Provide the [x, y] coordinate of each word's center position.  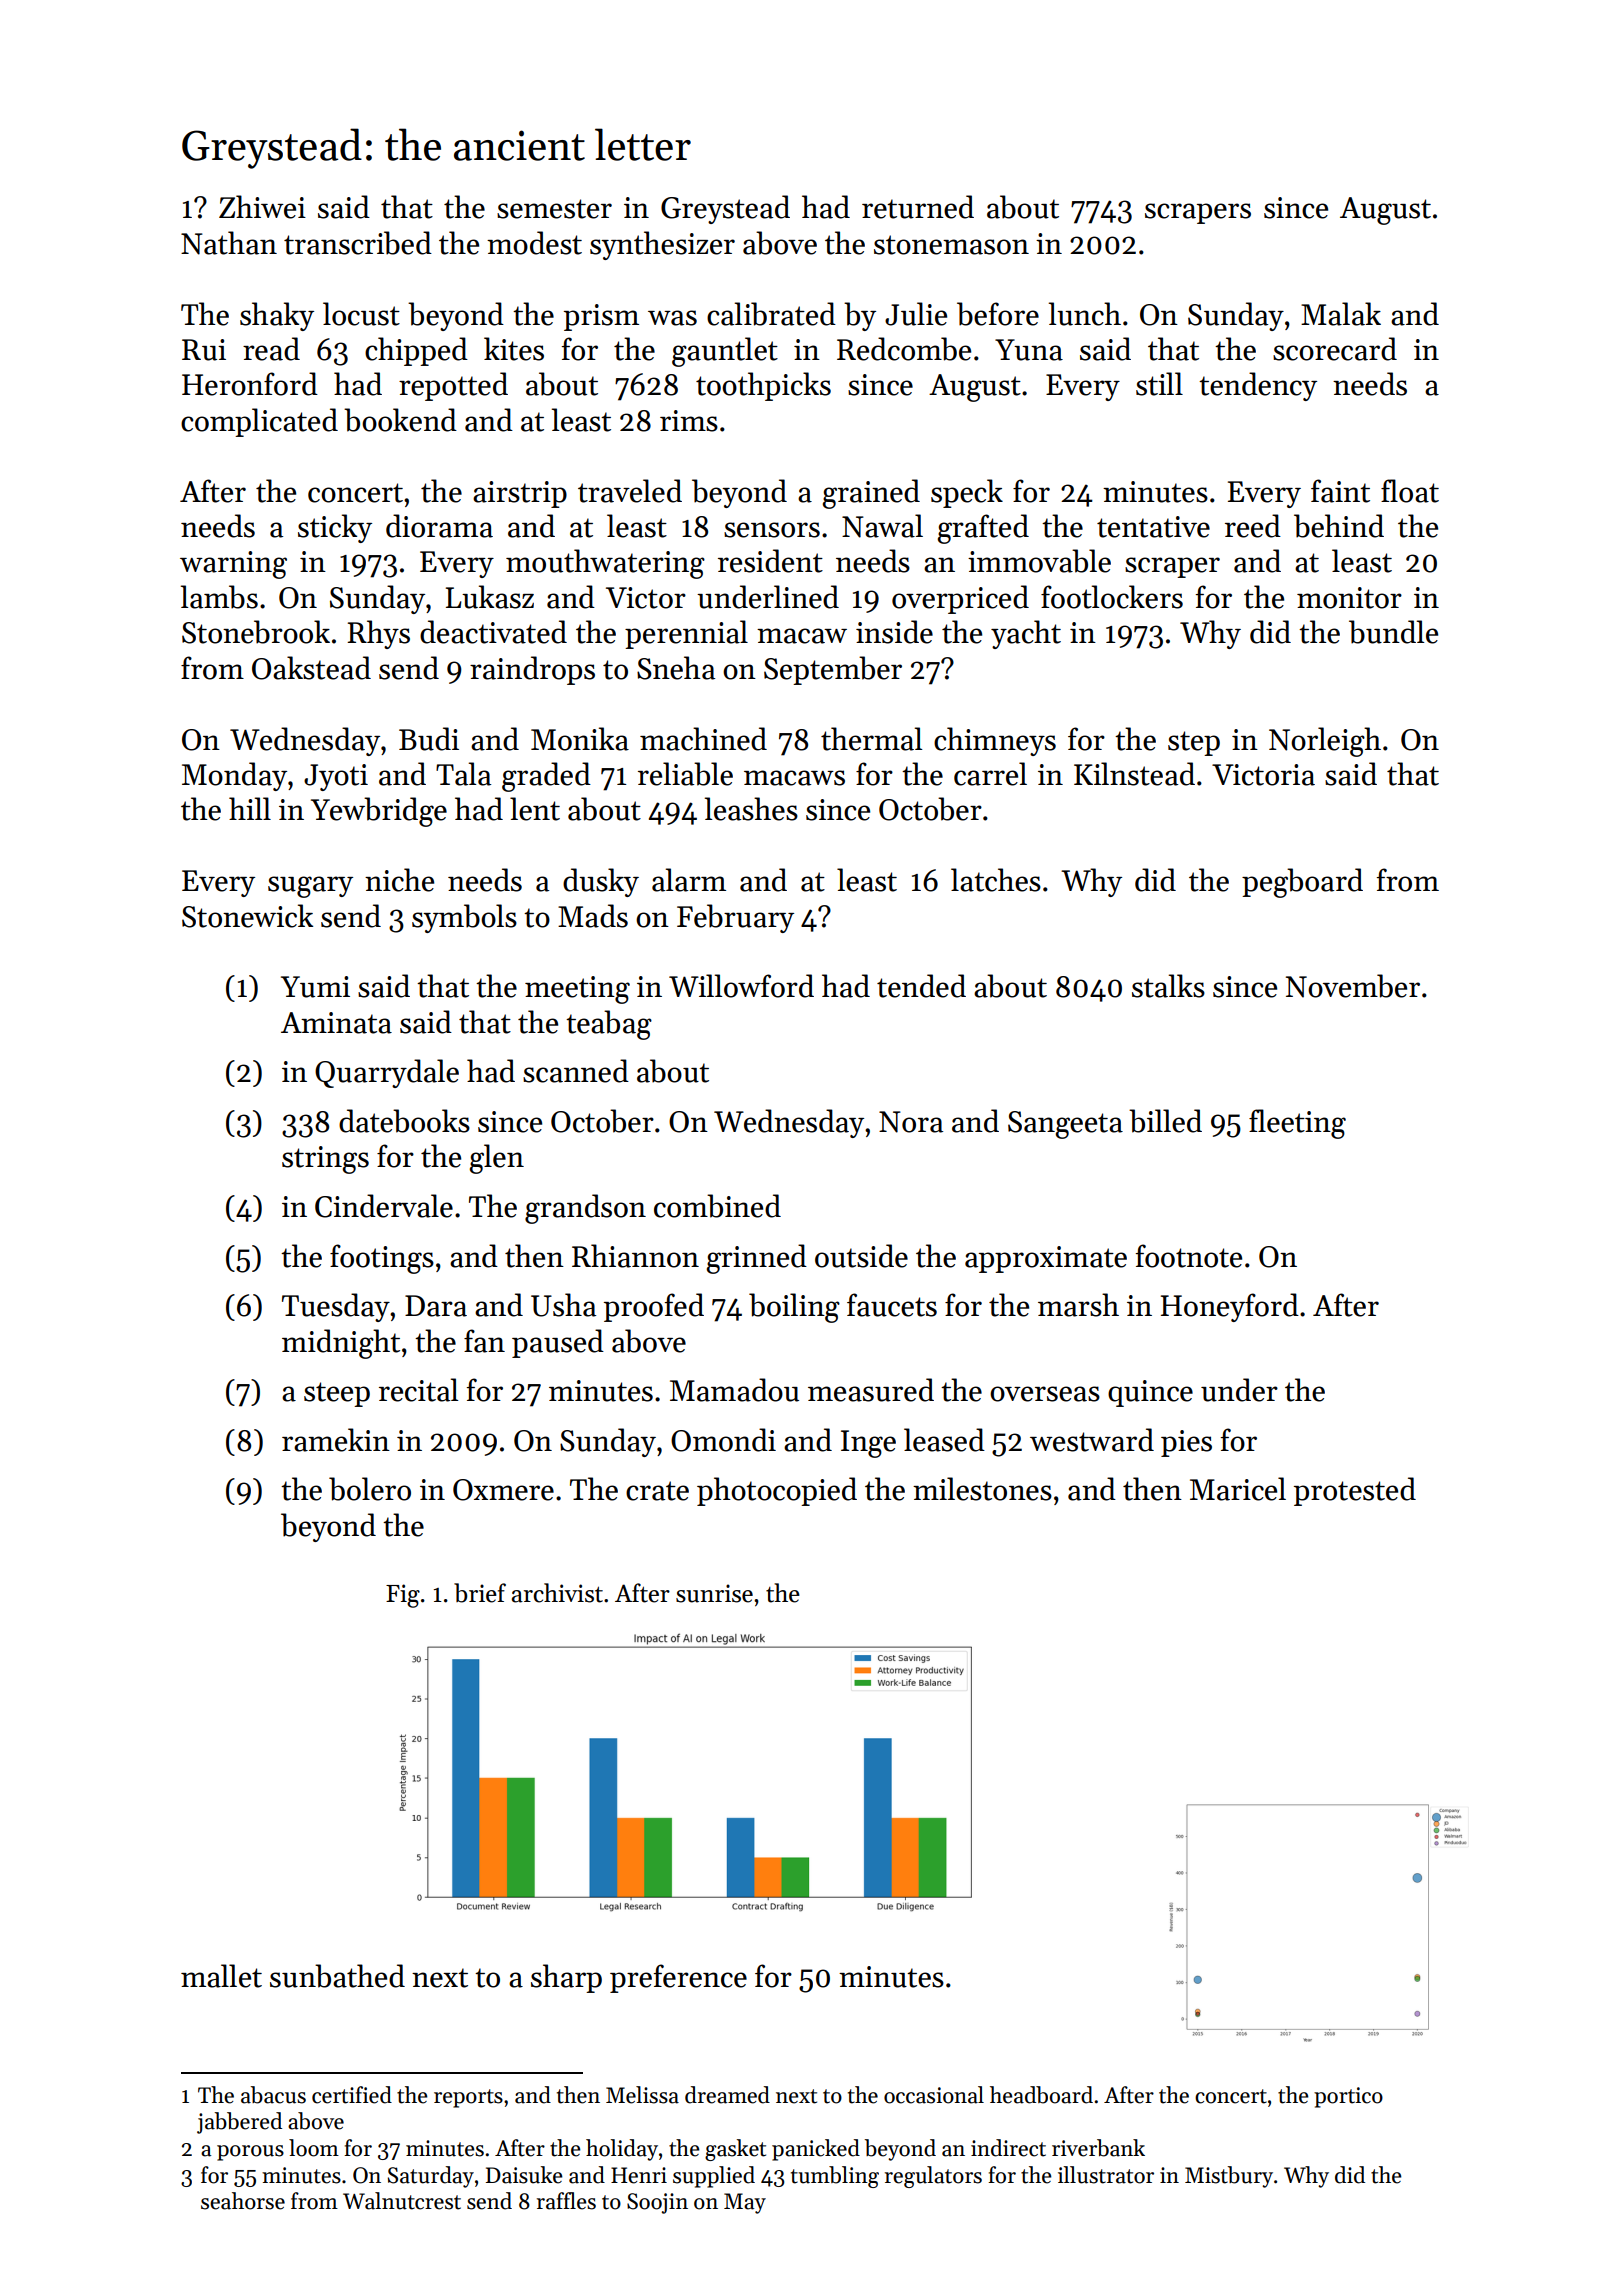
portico [1348, 2097]
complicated [259, 422]
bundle [1393, 632]
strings [325, 1160]
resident [770, 561]
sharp [566, 1978]
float [1410, 491]
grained [871, 494]
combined [717, 1206]
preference [678, 1978]
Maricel [1238, 1489]
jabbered [239, 2123]
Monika [580, 739]
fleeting [1297, 1124]
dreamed [727, 2095]
